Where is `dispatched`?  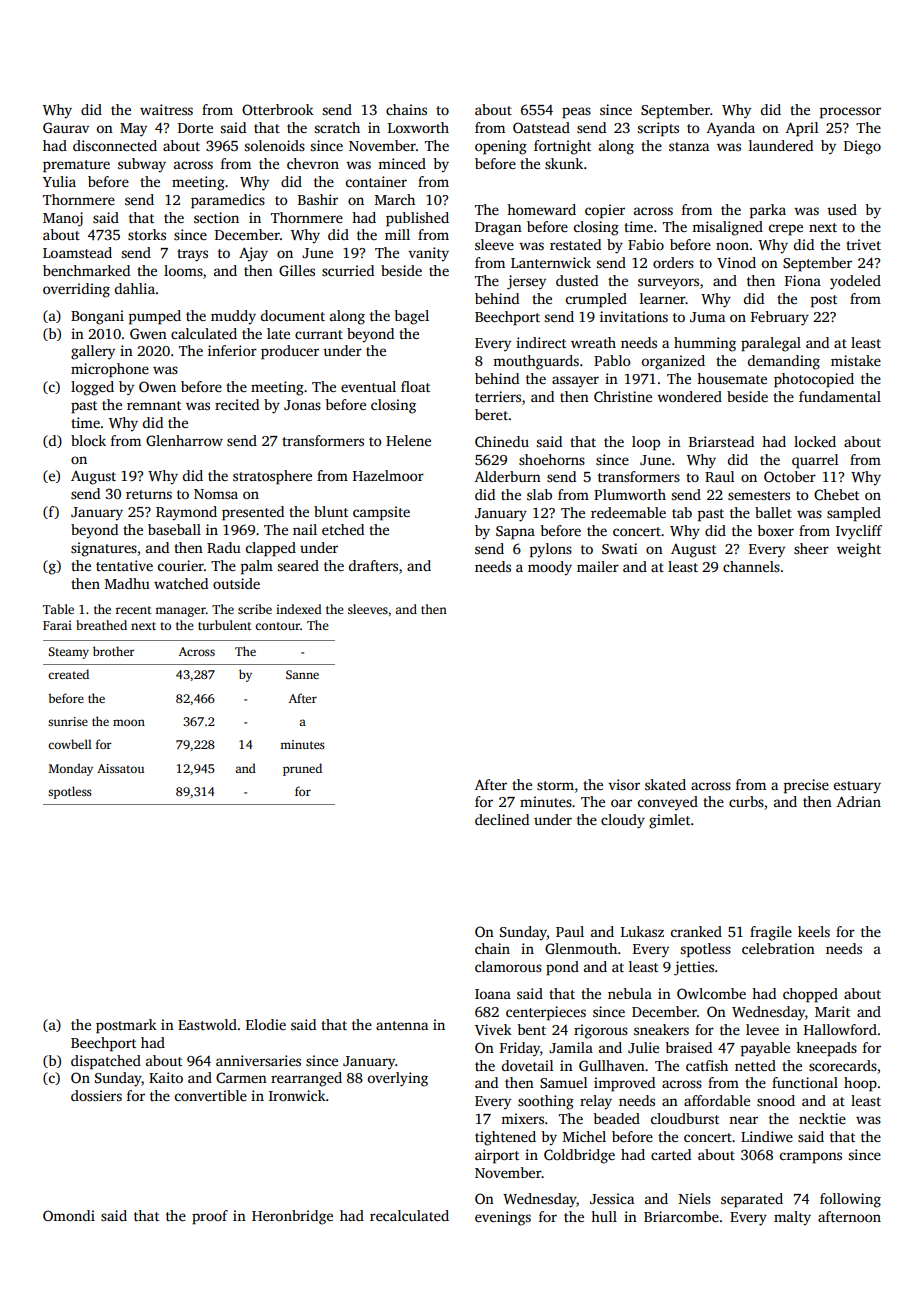
dispatched is located at coordinates (106, 1062).
